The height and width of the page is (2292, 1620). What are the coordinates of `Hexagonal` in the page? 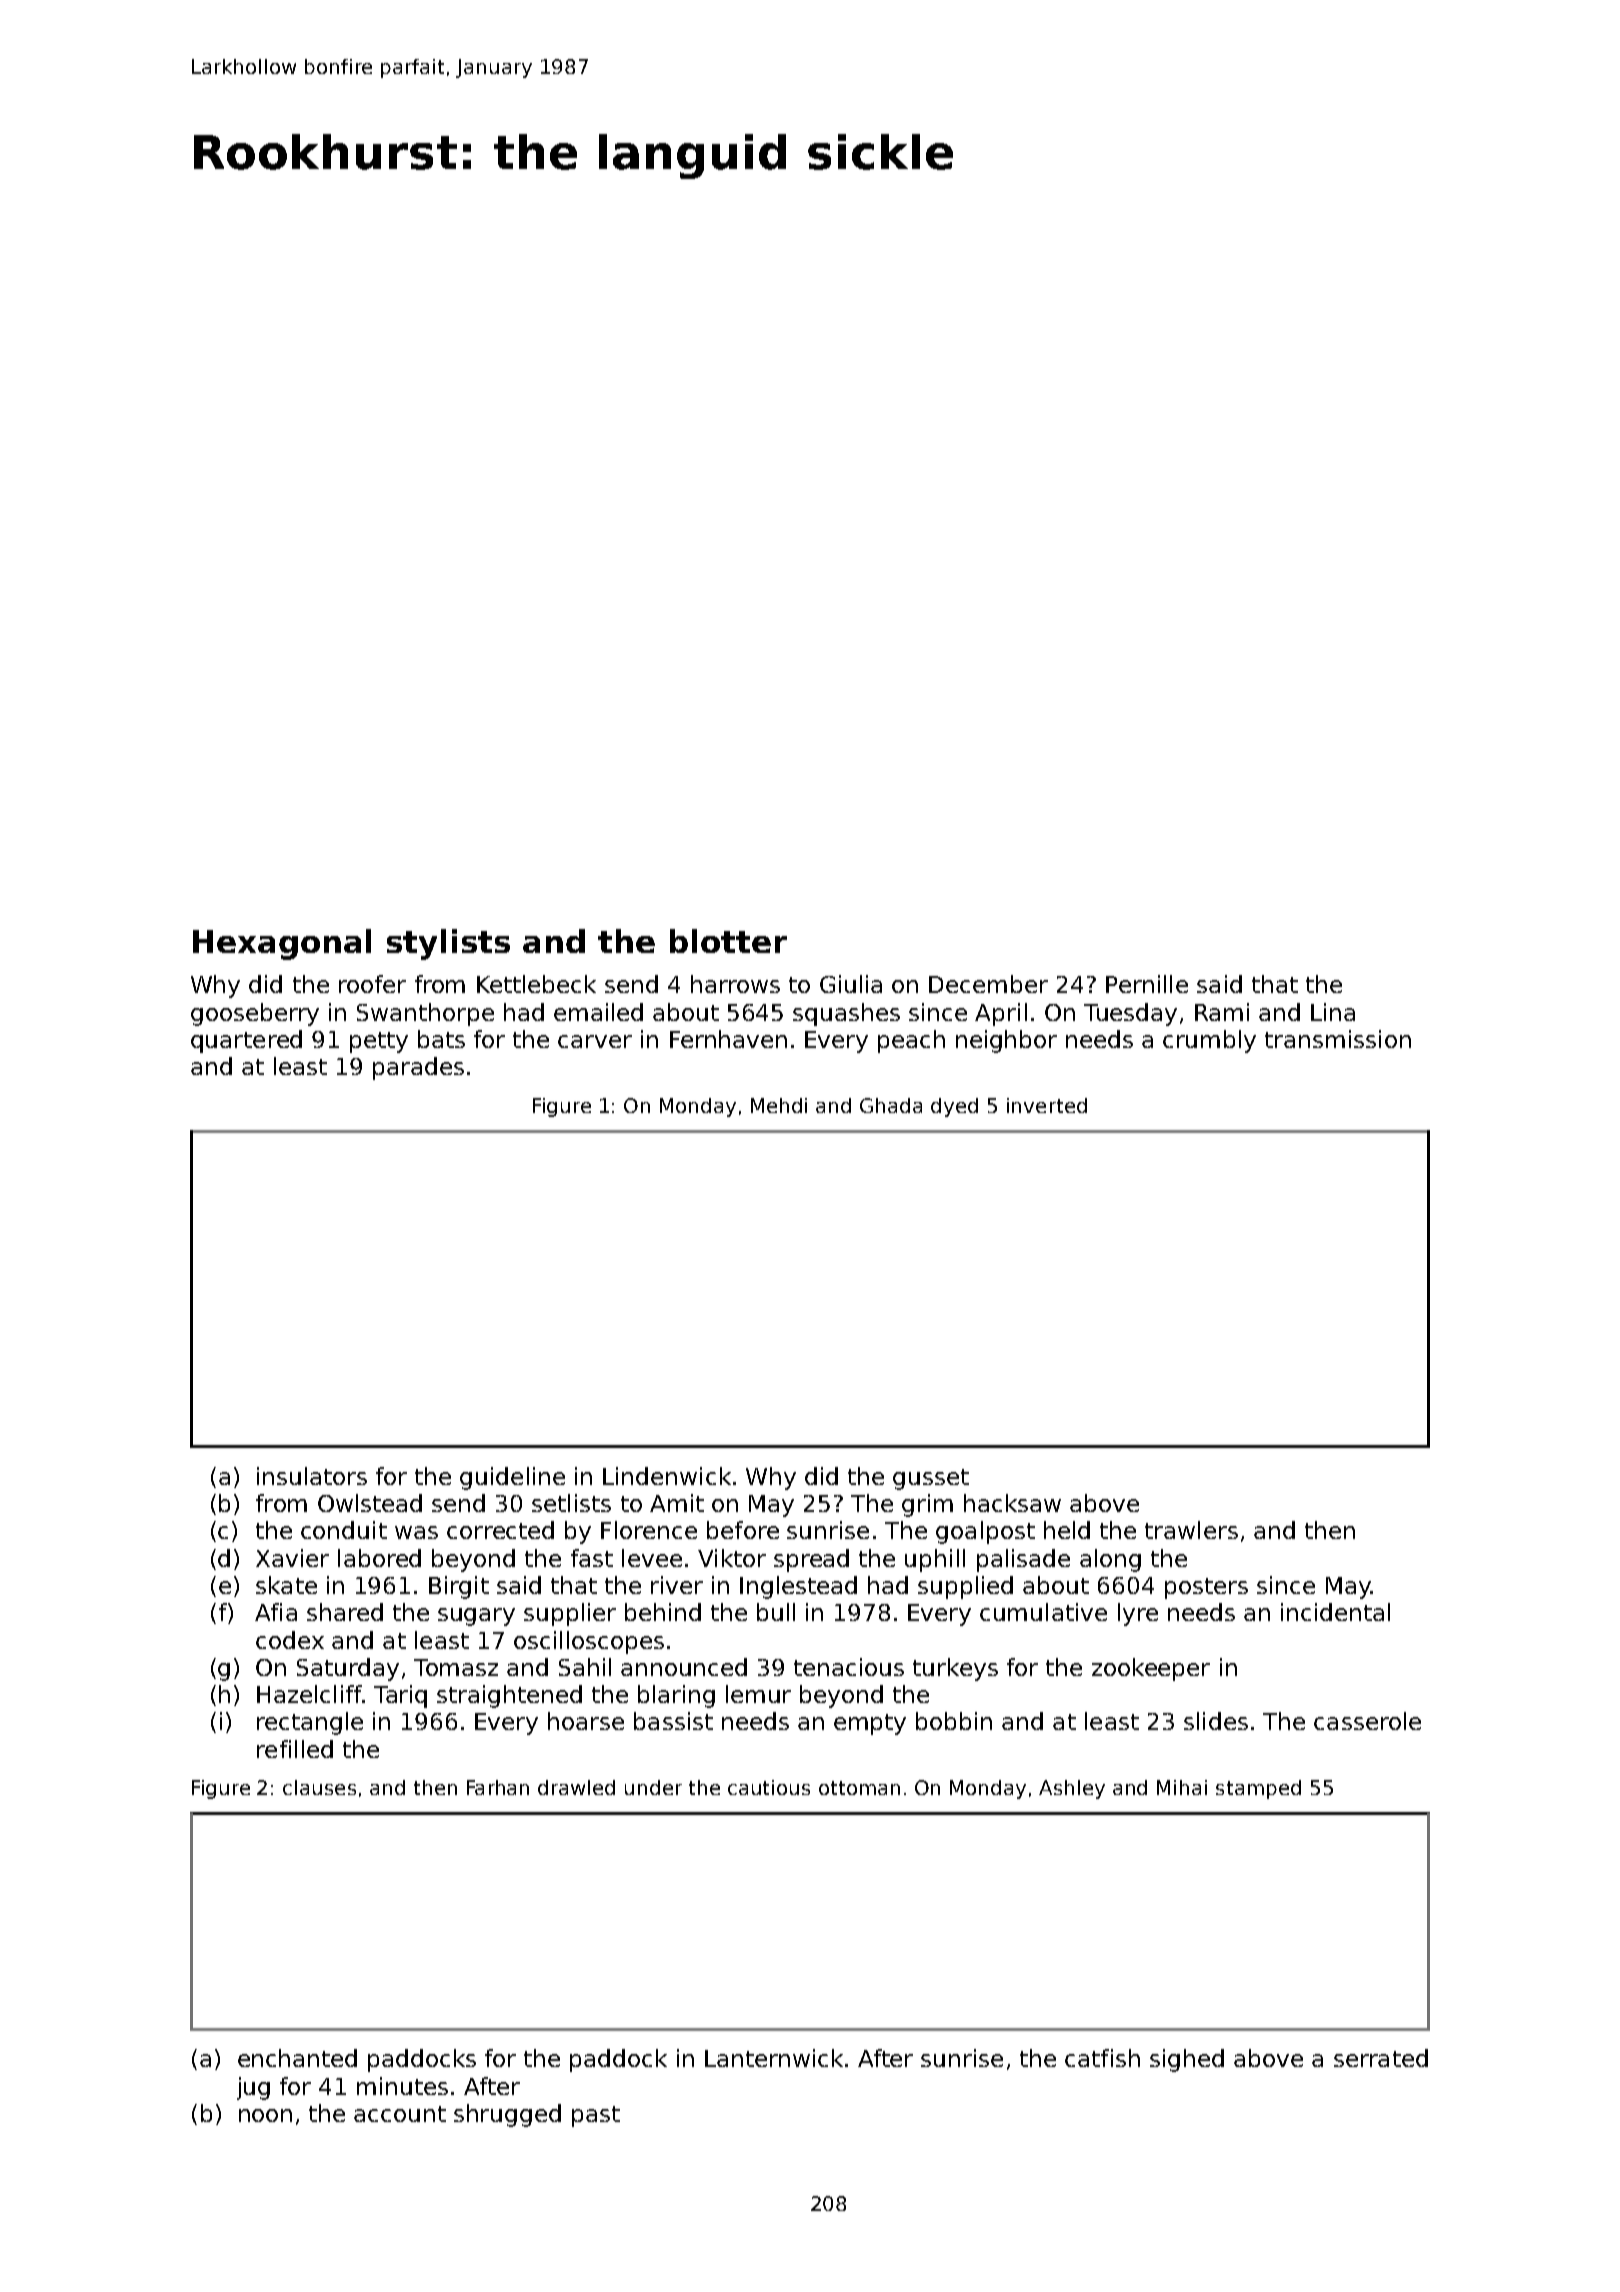 It's located at (282, 944).
